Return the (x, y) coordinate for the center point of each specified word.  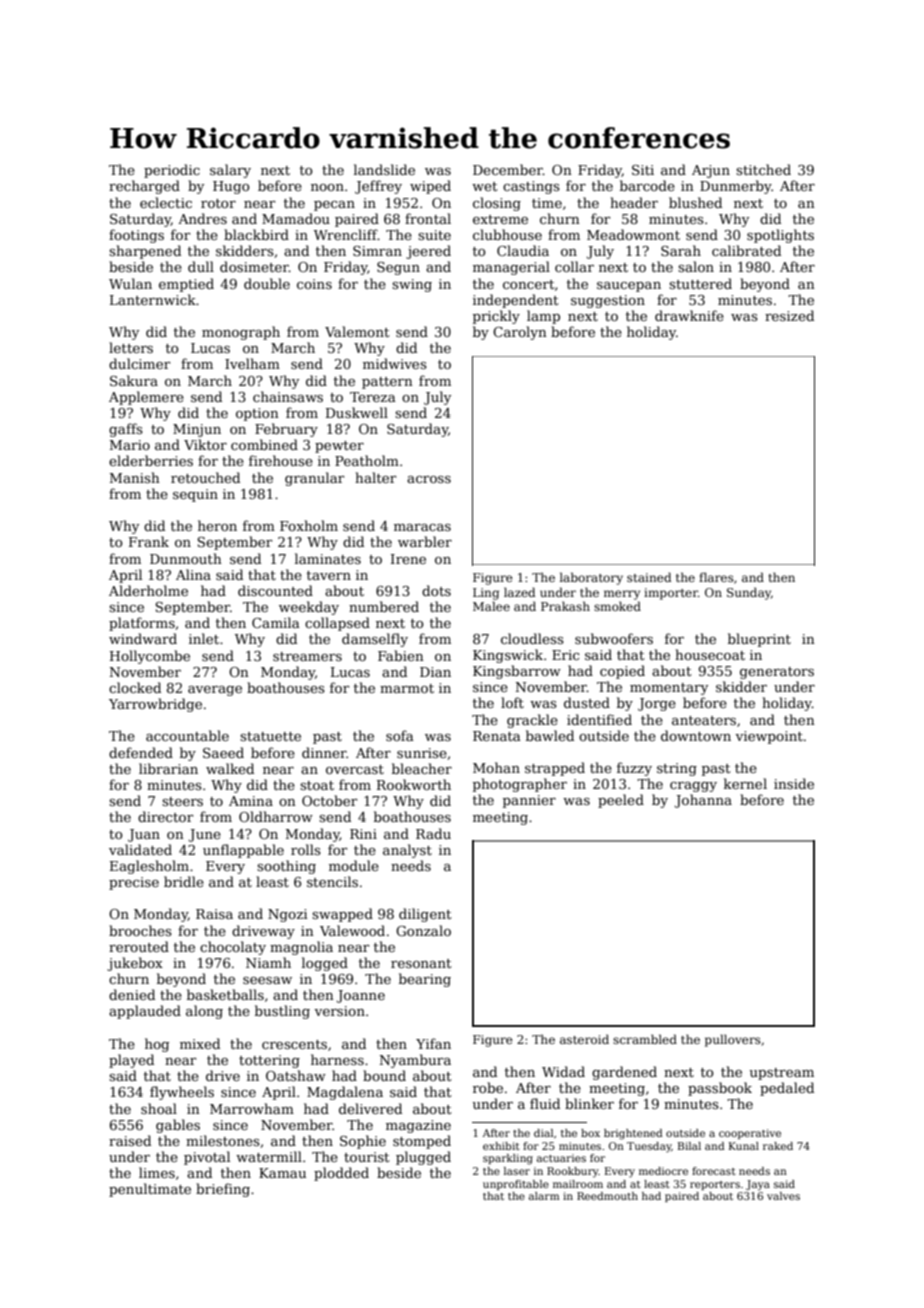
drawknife (689, 315)
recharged (144, 187)
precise (134, 883)
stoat (317, 785)
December (508, 169)
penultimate (150, 1190)
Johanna (703, 801)
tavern (329, 575)
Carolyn (520, 333)
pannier (529, 801)
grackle (532, 721)
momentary (669, 689)
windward (143, 638)
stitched (763, 169)
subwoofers (614, 638)
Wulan (130, 283)
